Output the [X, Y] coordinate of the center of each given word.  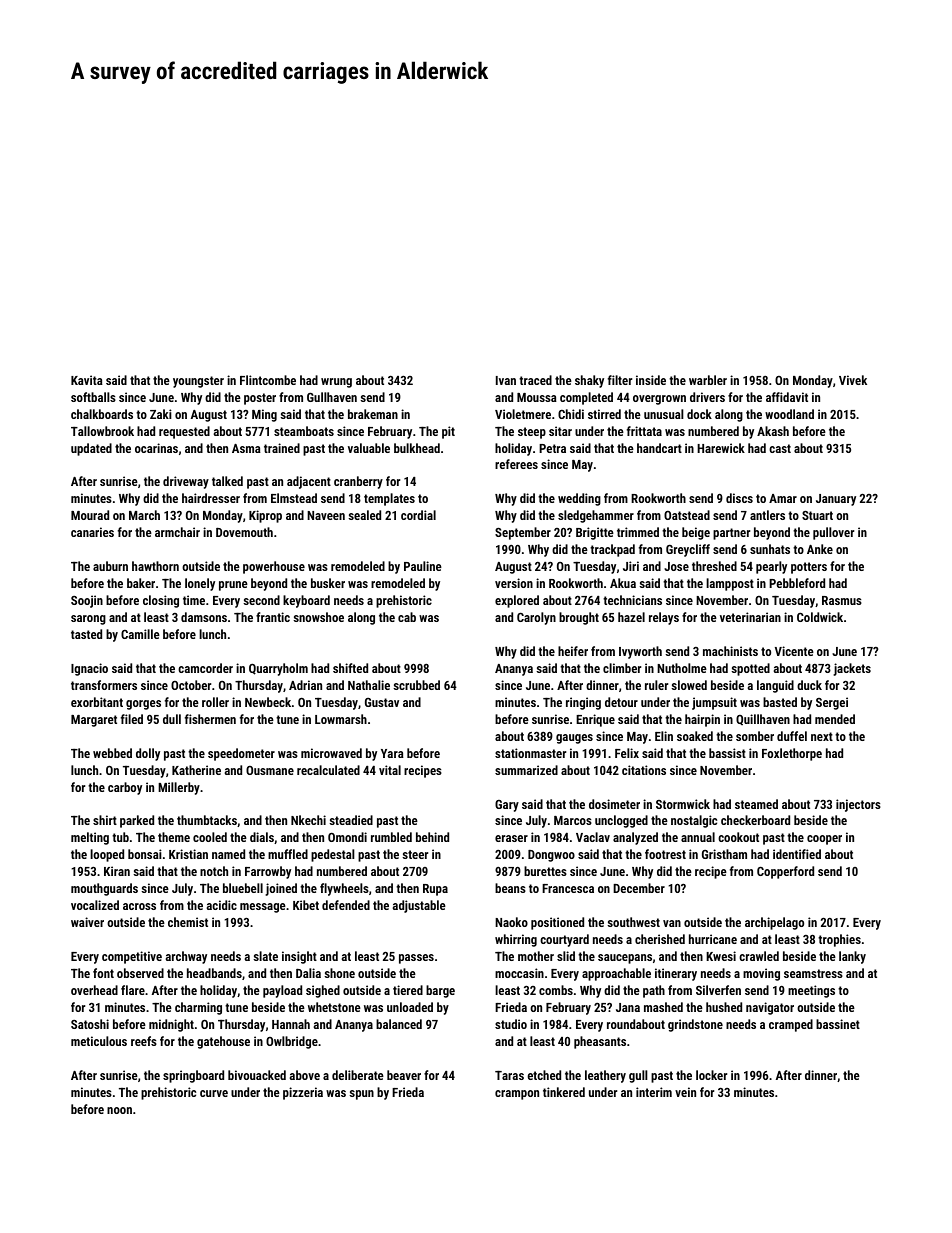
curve [214, 1093]
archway [186, 957]
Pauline [423, 566]
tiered [408, 990]
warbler [708, 380]
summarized [526, 770]
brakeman [373, 414]
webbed [112, 753]
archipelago [774, 923]
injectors [858, 805]
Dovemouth [244, 532]
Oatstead [687, 515]
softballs [93, 397]
